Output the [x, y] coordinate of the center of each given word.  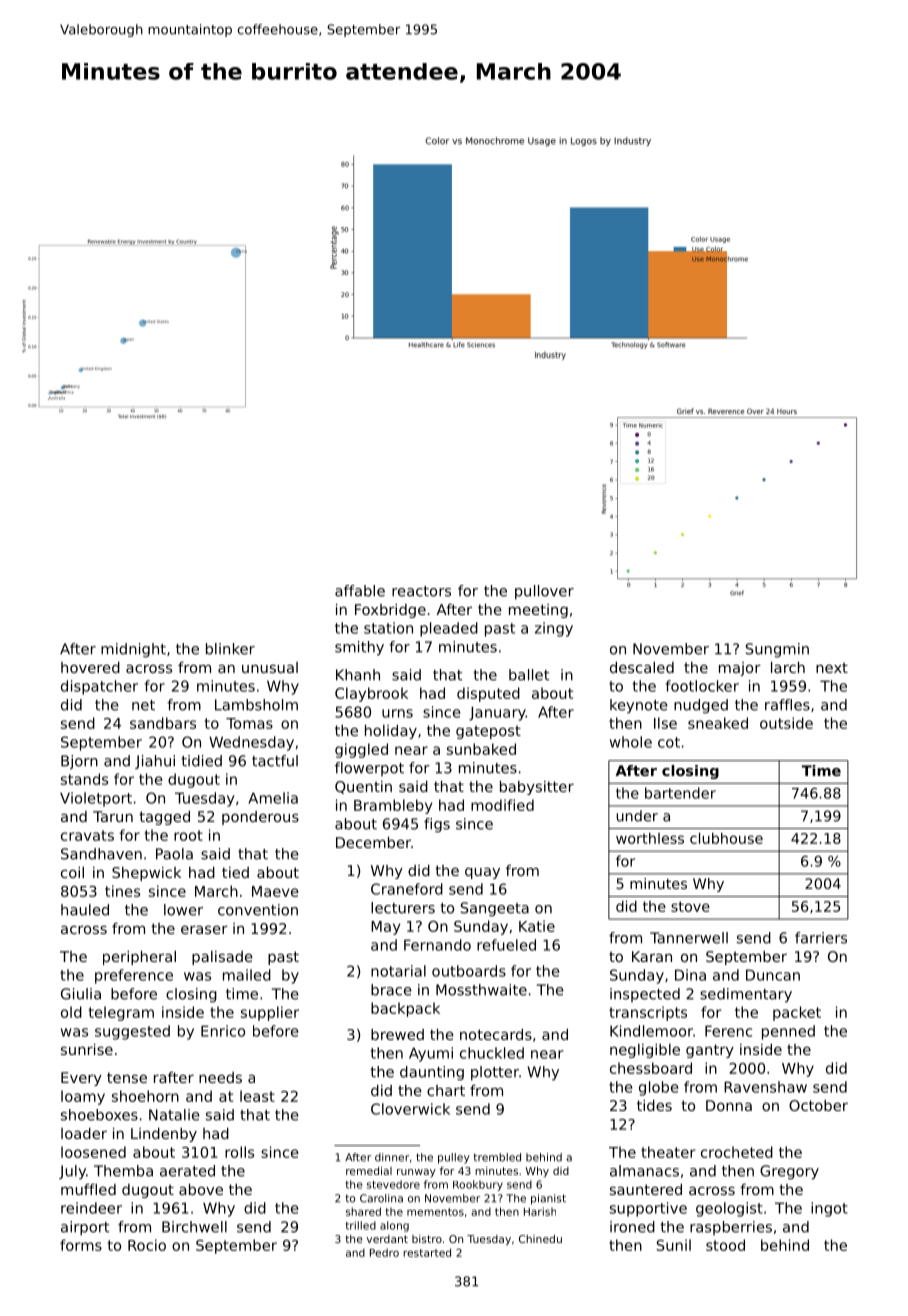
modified [502, 805]
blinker [230, 649]
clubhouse [726, 838]
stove [690, 906]
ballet [529, 675]
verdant [387, 1239]
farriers [821, 938]
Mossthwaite [481, 990]
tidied [201, 761]
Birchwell [194, 1227]
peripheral [139, 958]
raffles [787, 705]
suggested [132, 1032]
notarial [398, 971]
